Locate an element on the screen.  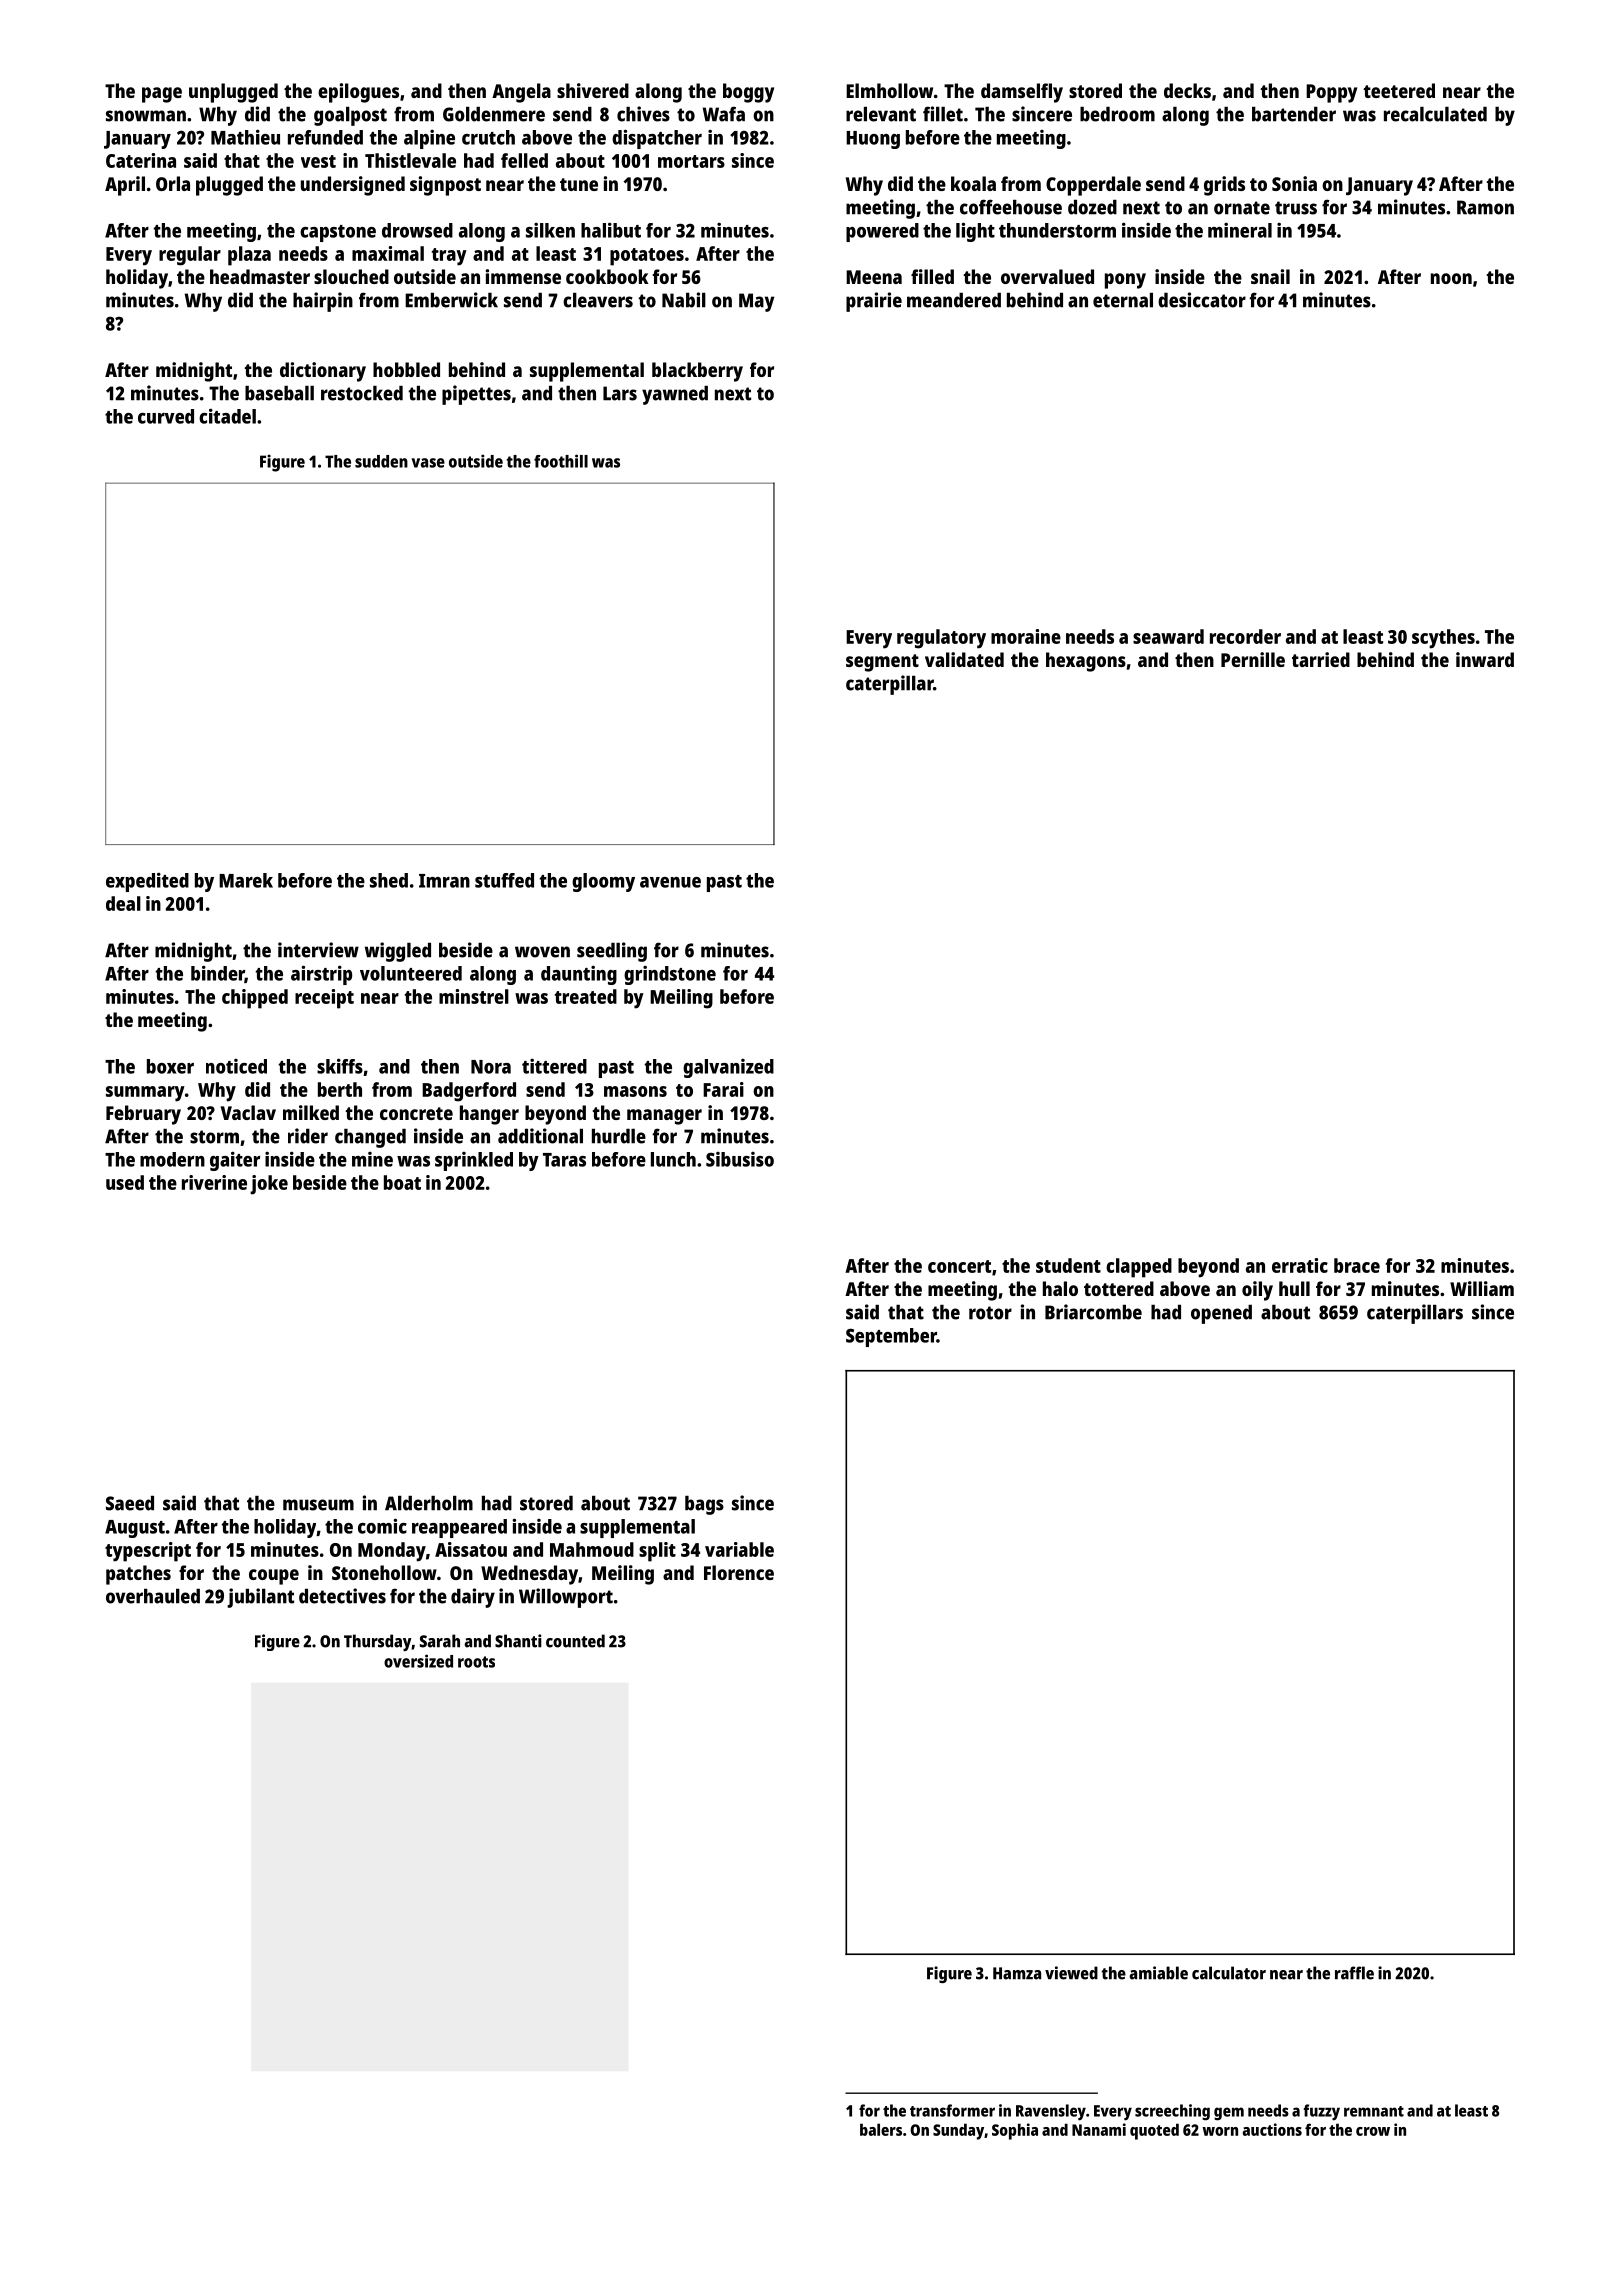
foothill is located at coordinates (561, 461).
